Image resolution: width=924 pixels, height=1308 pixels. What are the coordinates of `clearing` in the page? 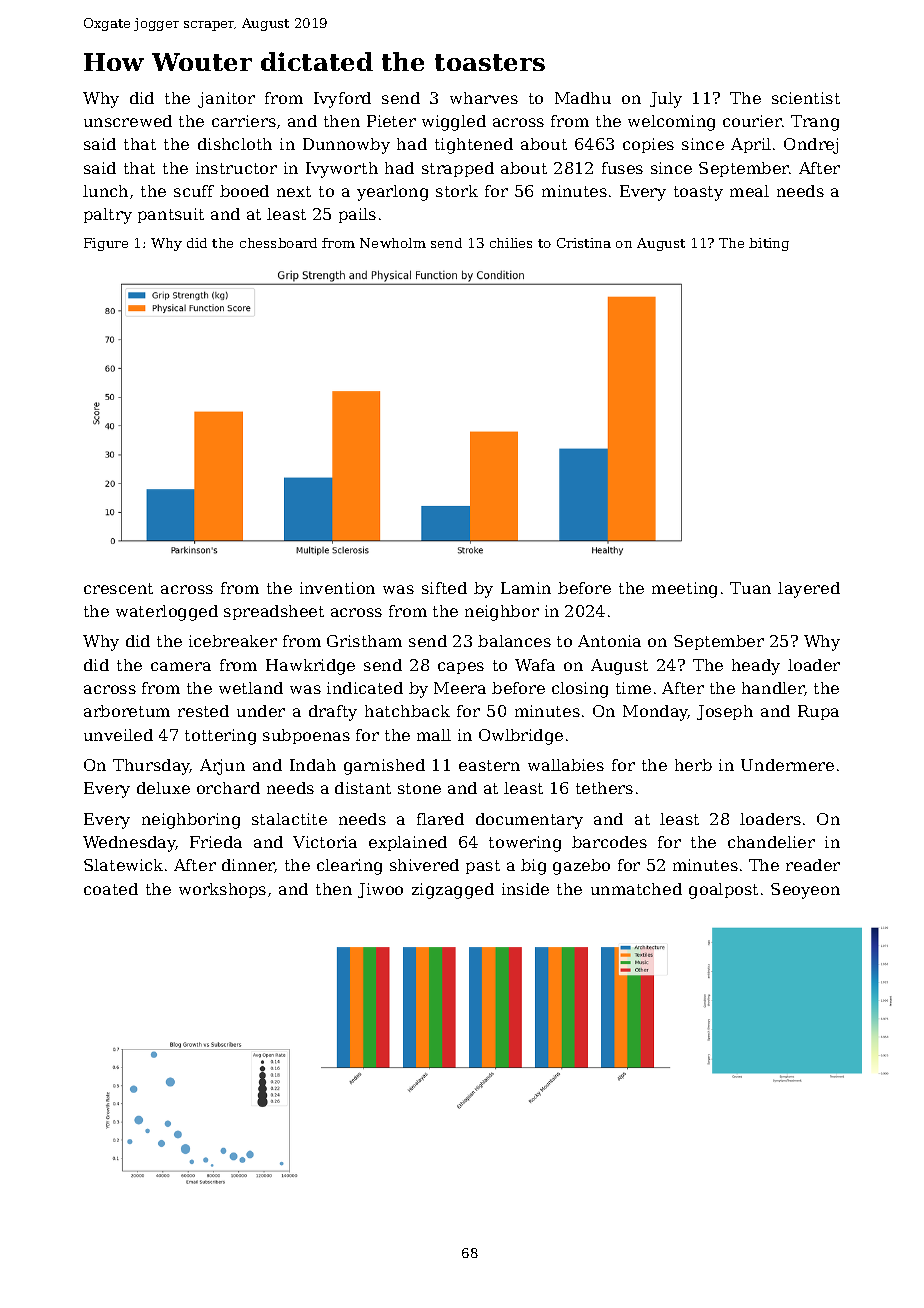 It's located at (349, 867).
